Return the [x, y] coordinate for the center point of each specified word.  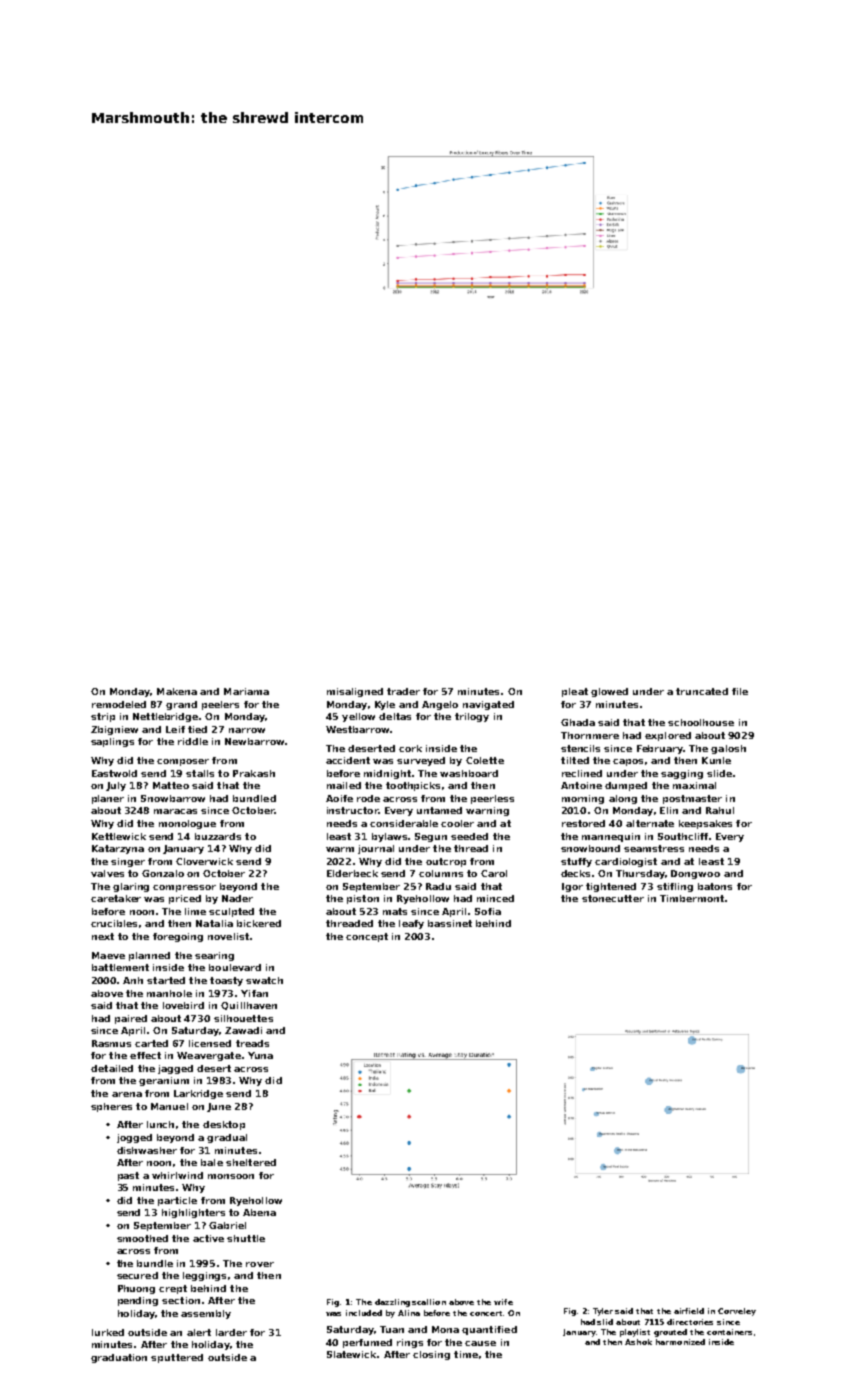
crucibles [114, 923]
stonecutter [613, 898]
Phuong [136, 1289]
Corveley [737, 1312]
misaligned [355, 692]
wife [503, 1302]
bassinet [450, 923]
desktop [224, 1125]
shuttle [246, 1238]
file [740, 691]
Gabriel [227, 1225]
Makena [177, 691]
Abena [259, 1212]
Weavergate [209, 1056]
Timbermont [692, 898]
